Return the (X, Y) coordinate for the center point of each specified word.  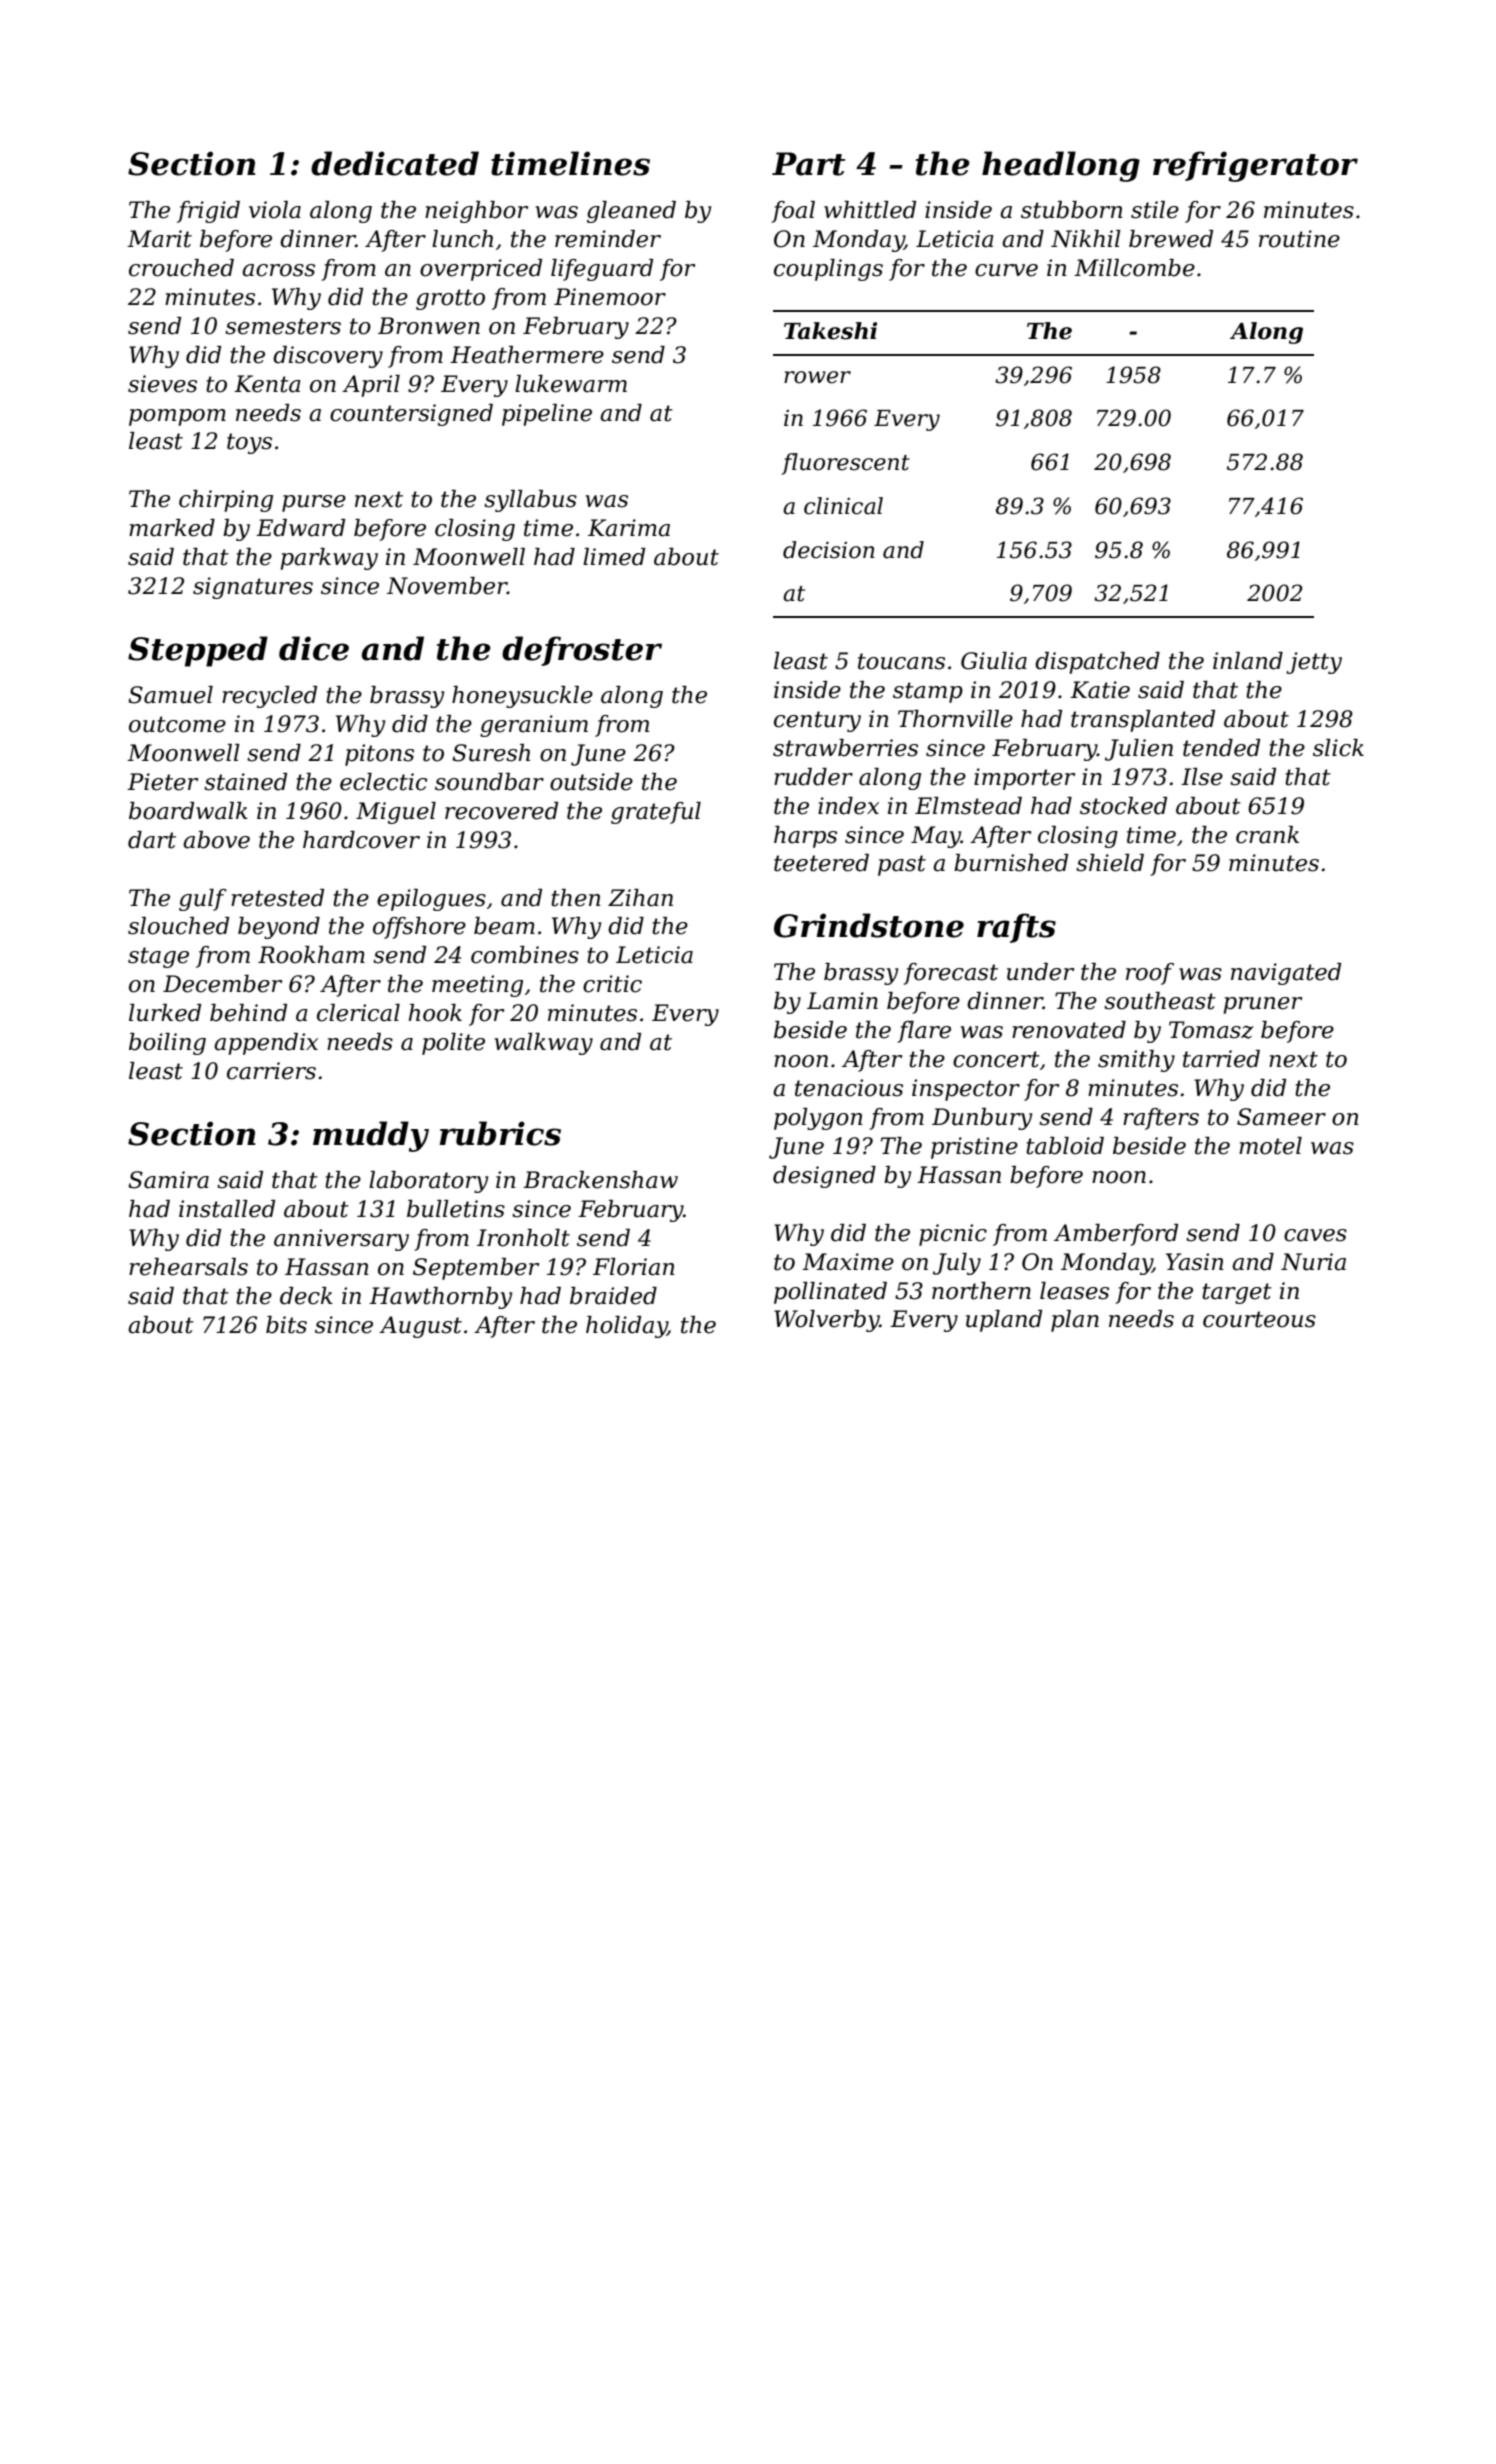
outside (591, 782)
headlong (1061, 166)
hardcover (361, 840)
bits (286, 1325)
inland (1248, 661)
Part (808, 164)
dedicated (395, 163)
